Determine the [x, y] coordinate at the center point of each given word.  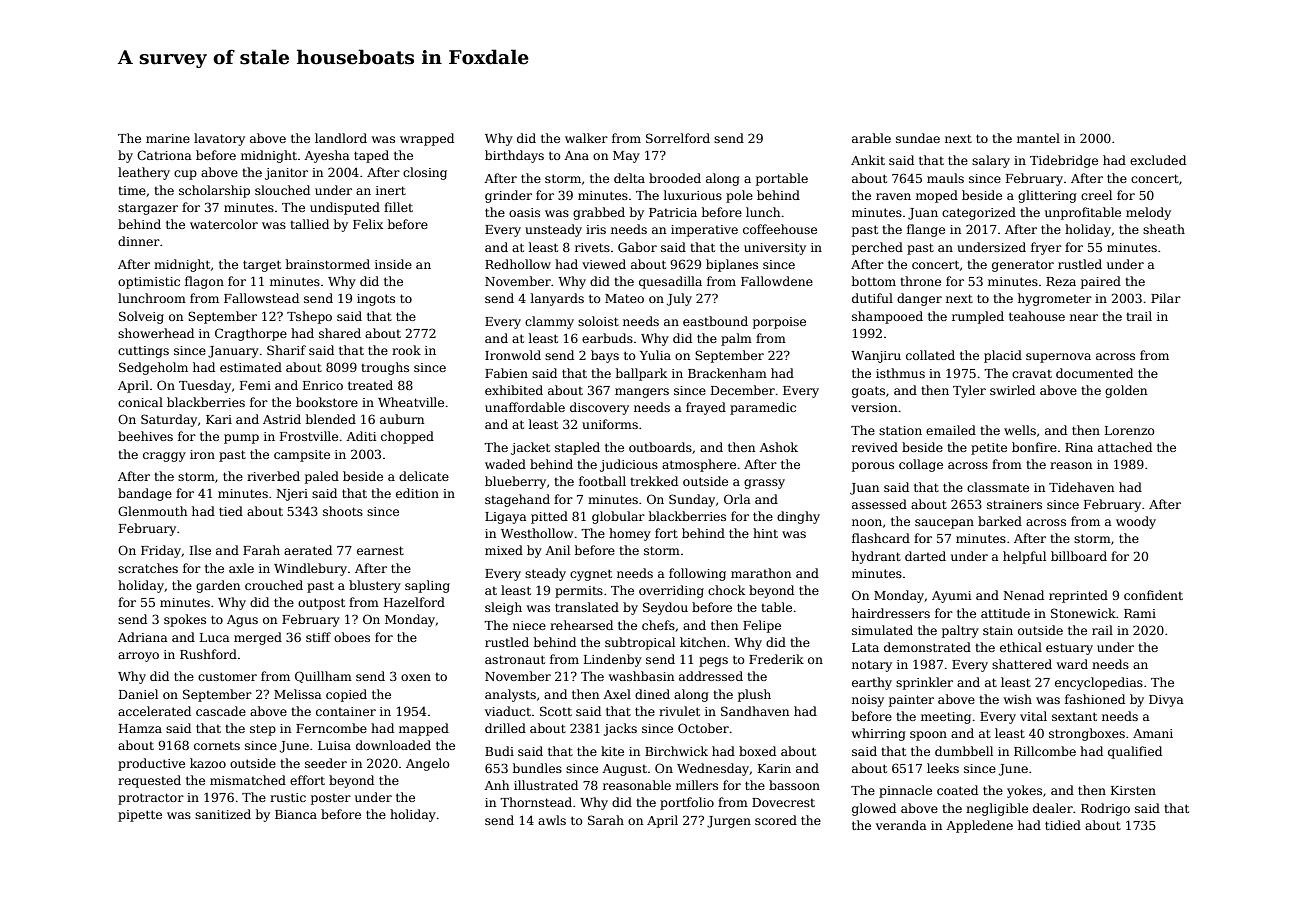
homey [630, 534]
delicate [424, 476]
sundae [918, 138]
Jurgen [729, 822]
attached [1125, 447]
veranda [901, 825]
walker [586, 138]
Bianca [296, 814]
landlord [341, 138]
